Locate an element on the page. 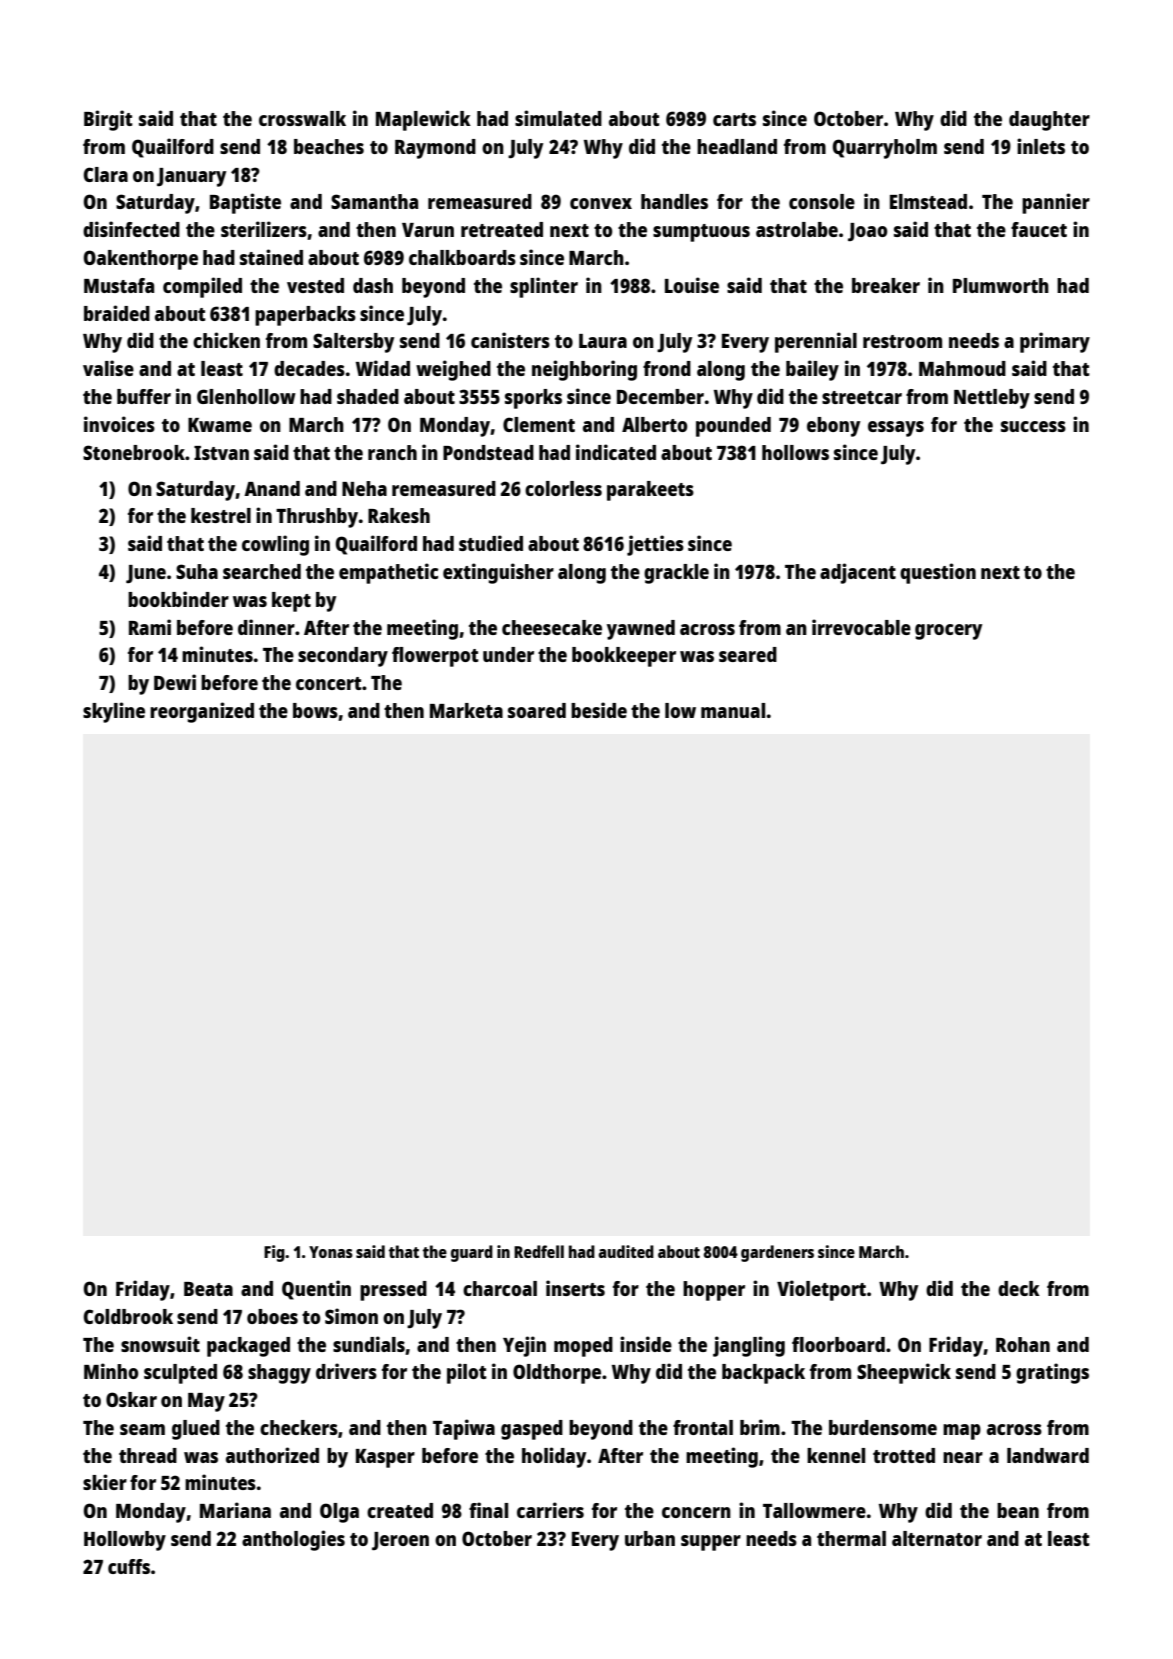  soared is located at coordinates (537, 710).
